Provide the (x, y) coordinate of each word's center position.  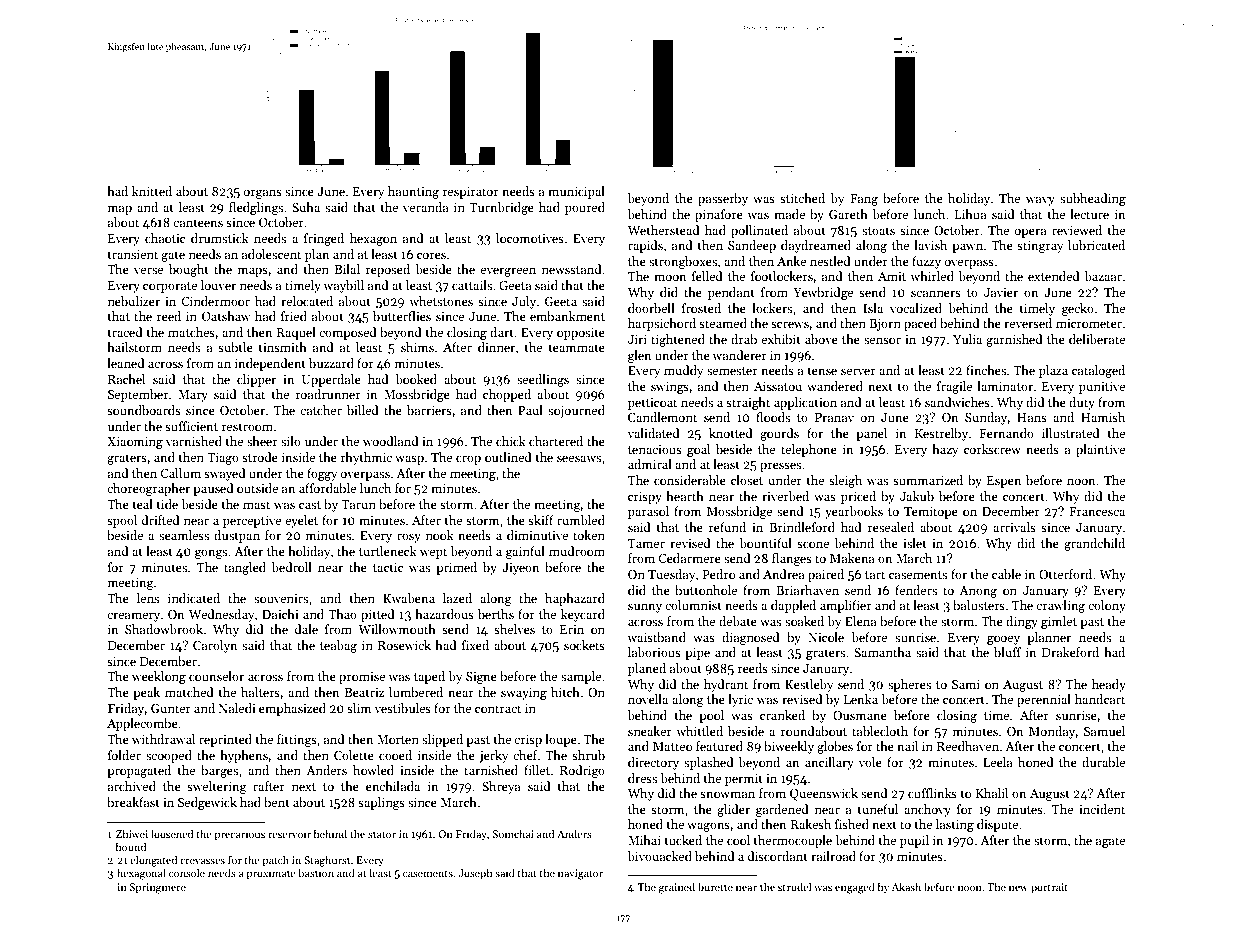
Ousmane (860, 715)
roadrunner (328, 394)
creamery (133, 617)
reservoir (289, 834)
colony (1107, 606)
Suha (306, 207)
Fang (864, 200)
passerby (723, 199)
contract (498, 709)
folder (124, 755)
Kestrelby (941, 434)
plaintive (1100, 450)
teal (143, 504)
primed (456, 568)
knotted (731, 433)
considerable (690, 480)
